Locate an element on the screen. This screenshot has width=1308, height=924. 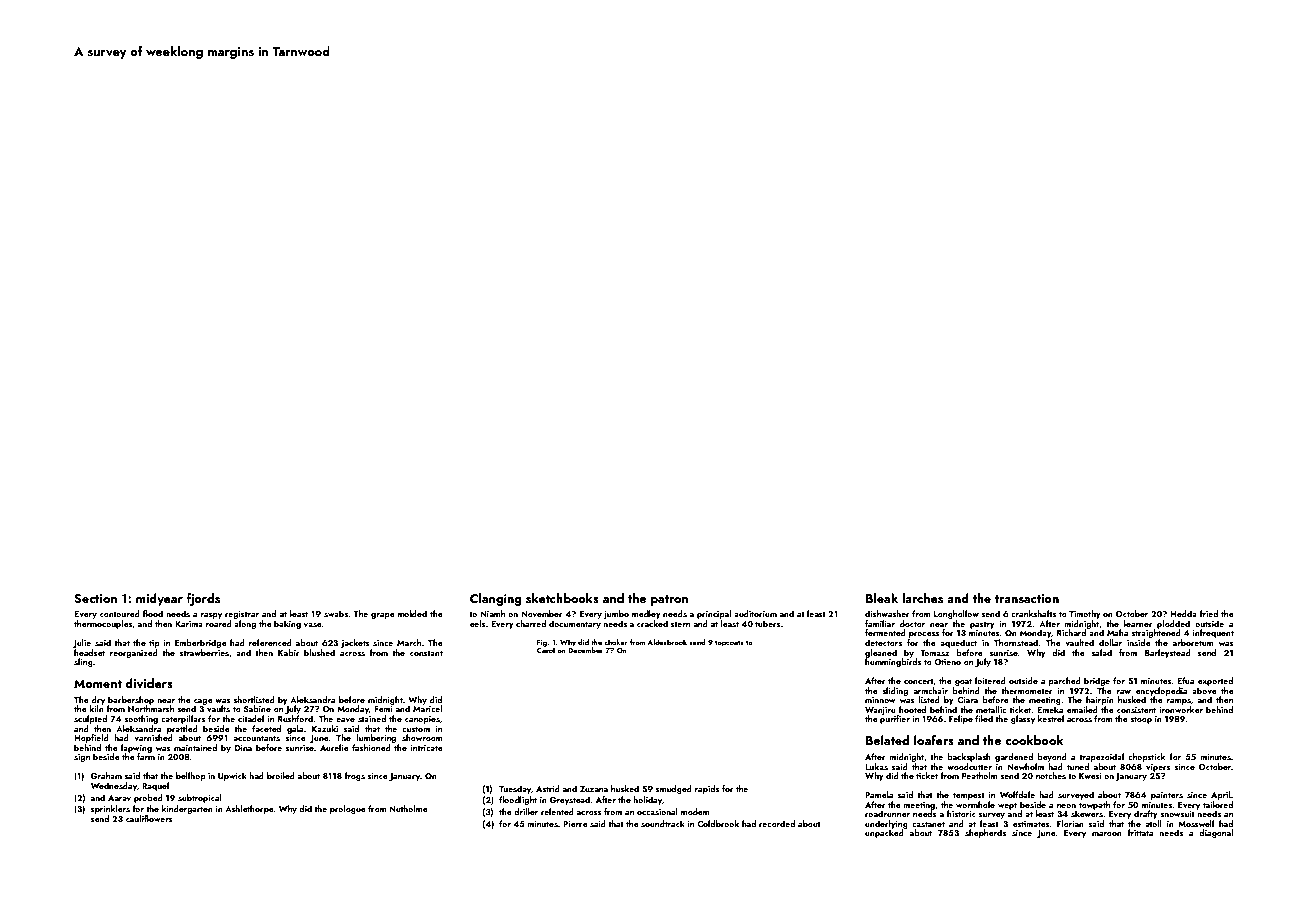
Lukas is located at coordinates (876, 766).
